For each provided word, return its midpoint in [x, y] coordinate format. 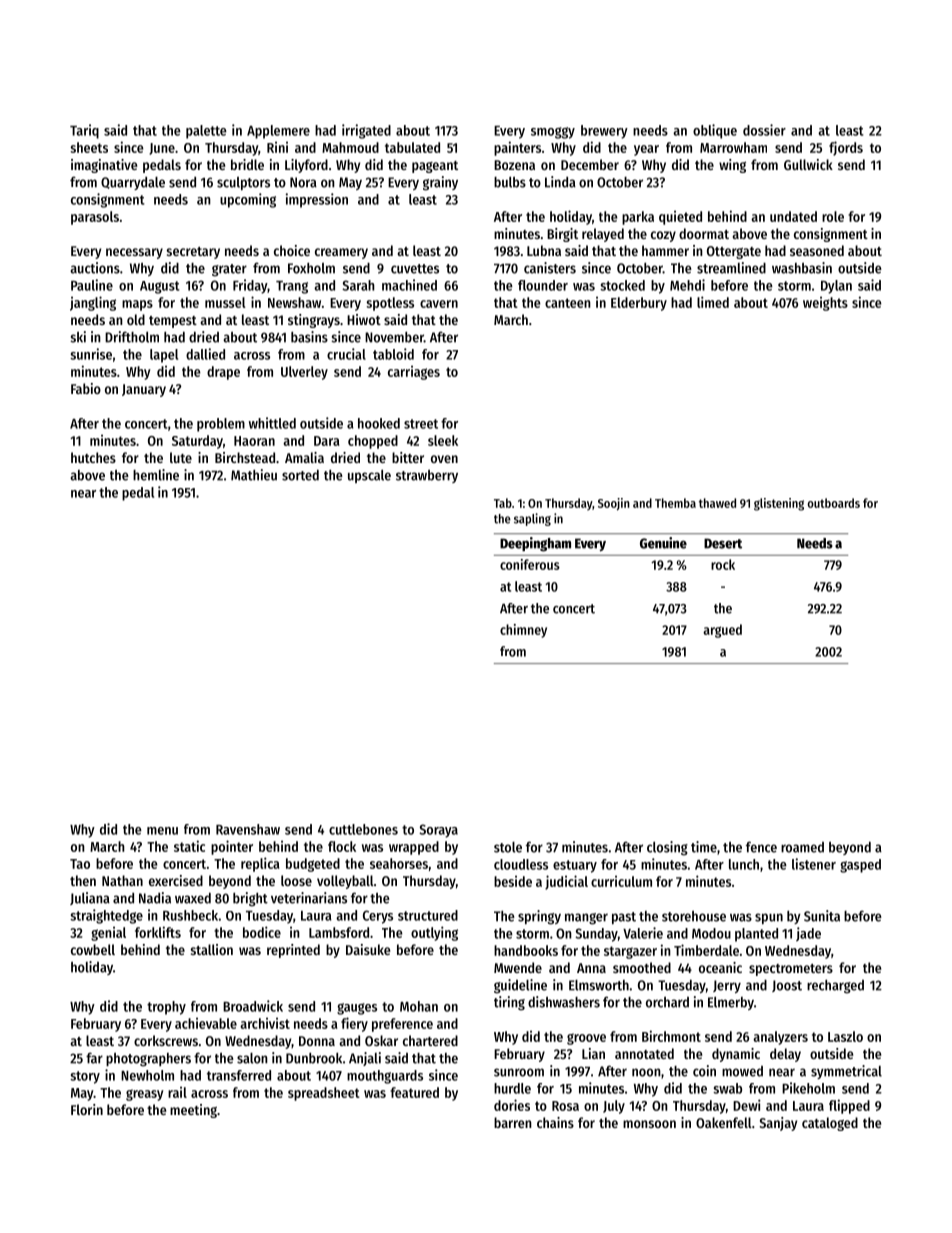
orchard [667, 1002]
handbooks [526, 950]
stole [508, 847]
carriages [414, 373]
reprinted [293, 951]
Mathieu [254, 475]
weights [825, 304]
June [162, 149]
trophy [166, 1008]
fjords [846, 148]
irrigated [366, 131]
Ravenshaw [248, 829]
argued [722, 631]
